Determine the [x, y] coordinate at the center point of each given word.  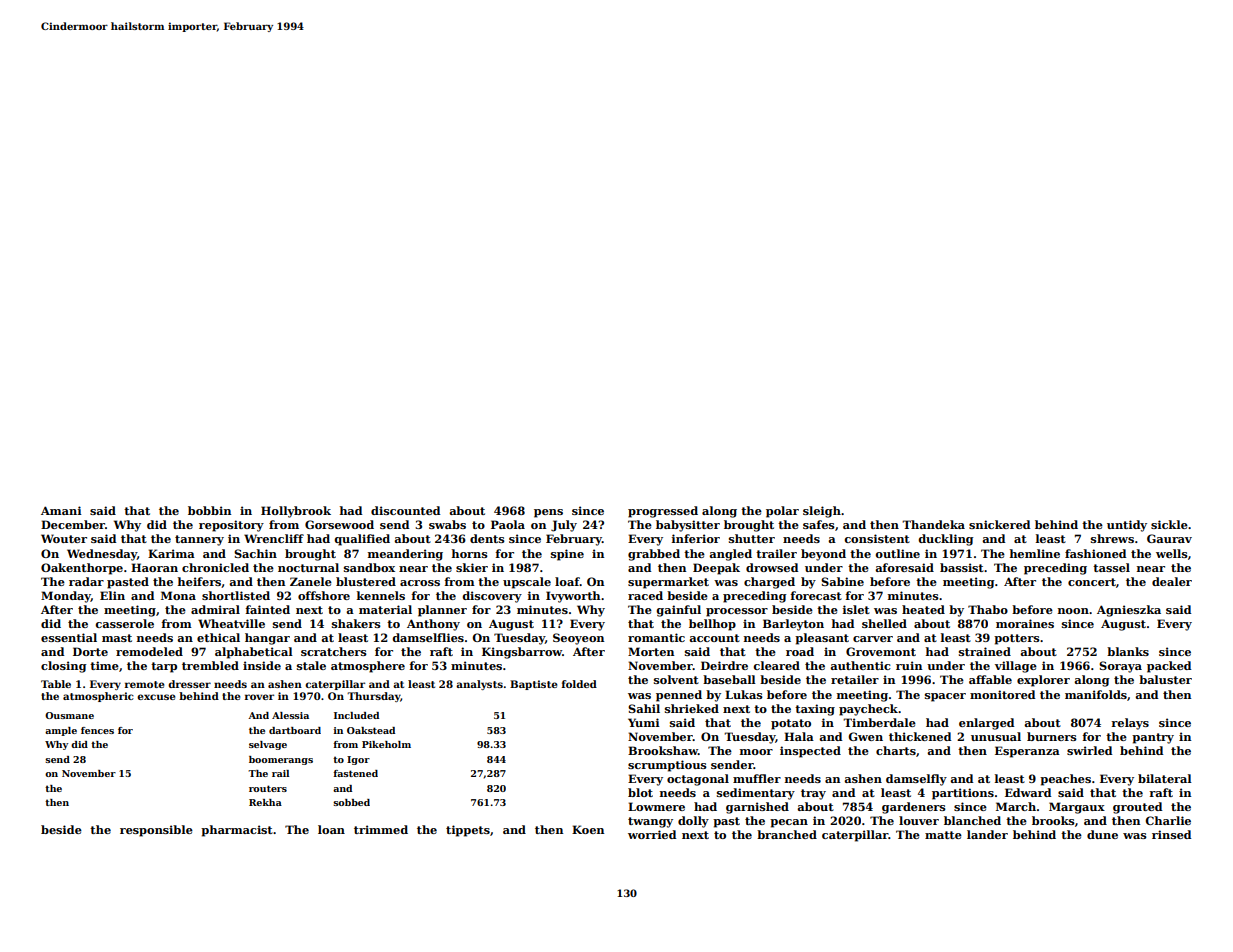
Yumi [644, 722]
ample [61, 731]
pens [548, 513]
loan [331, 829]
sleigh [822, 512]
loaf [567, 581]
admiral [215, 609]
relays [1130, 724]
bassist [962, 567]
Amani [61, 510]
